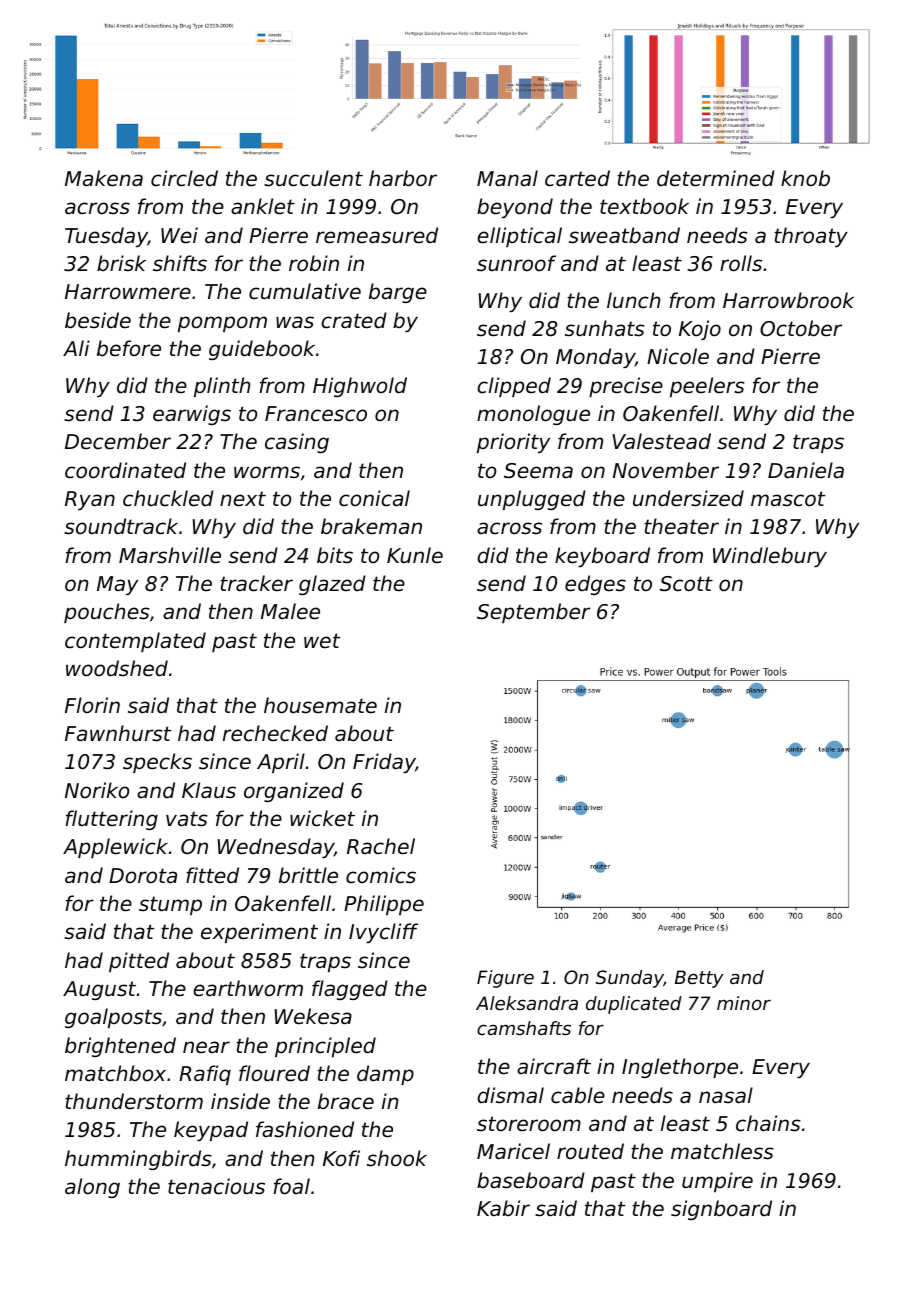 Image resolution: width=924 pixels, height=1311 pixels. I want to click on goalposts, so click(113, 1018).
